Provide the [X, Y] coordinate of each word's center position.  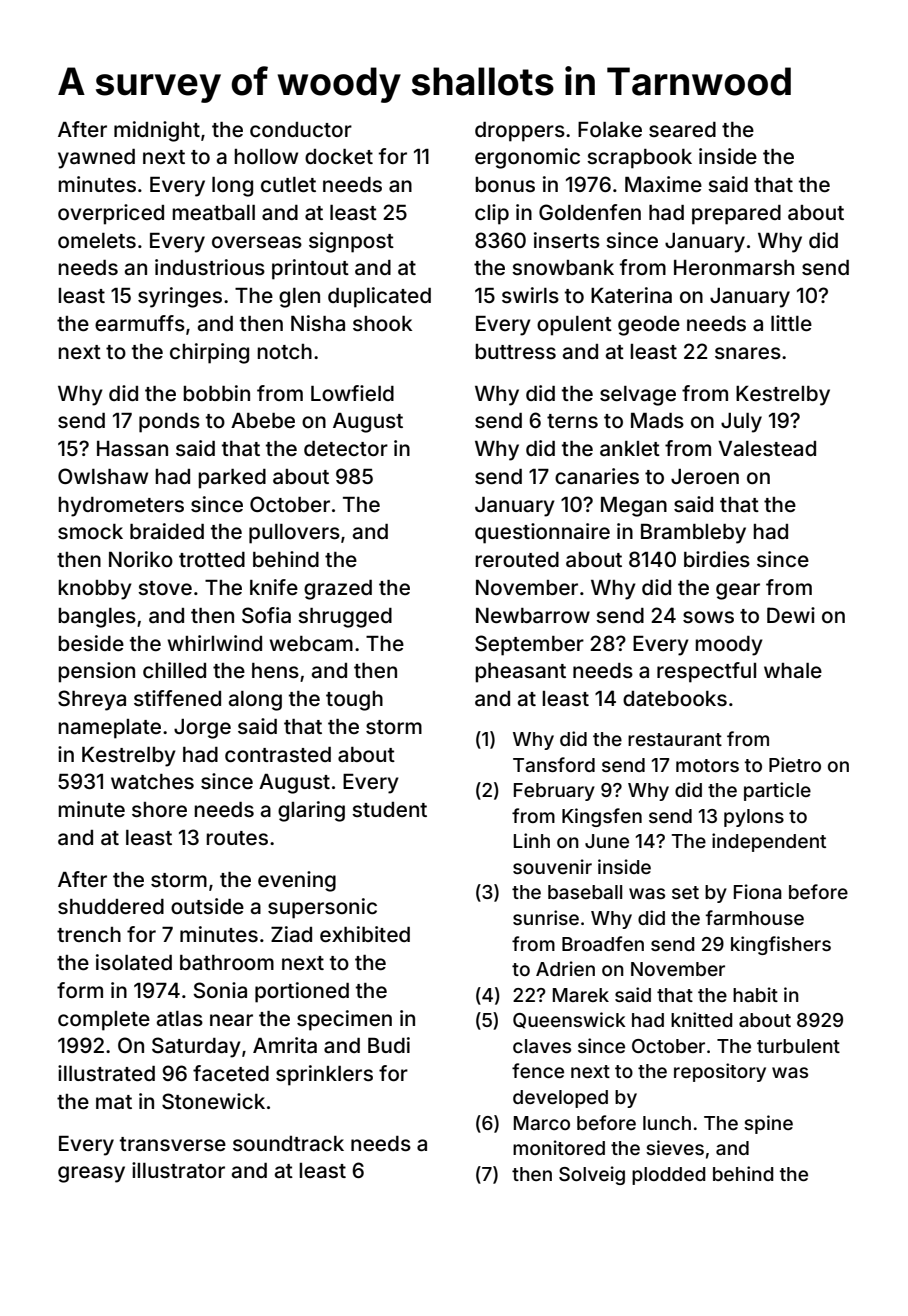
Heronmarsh [734, 267]
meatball [213, 212]
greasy [91, 1174]
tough [354, 701]
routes [237, 838]
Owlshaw [103, 476]
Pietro [795, 764]
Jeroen [705, 476]
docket [339, 156]
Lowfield [352, 393]
